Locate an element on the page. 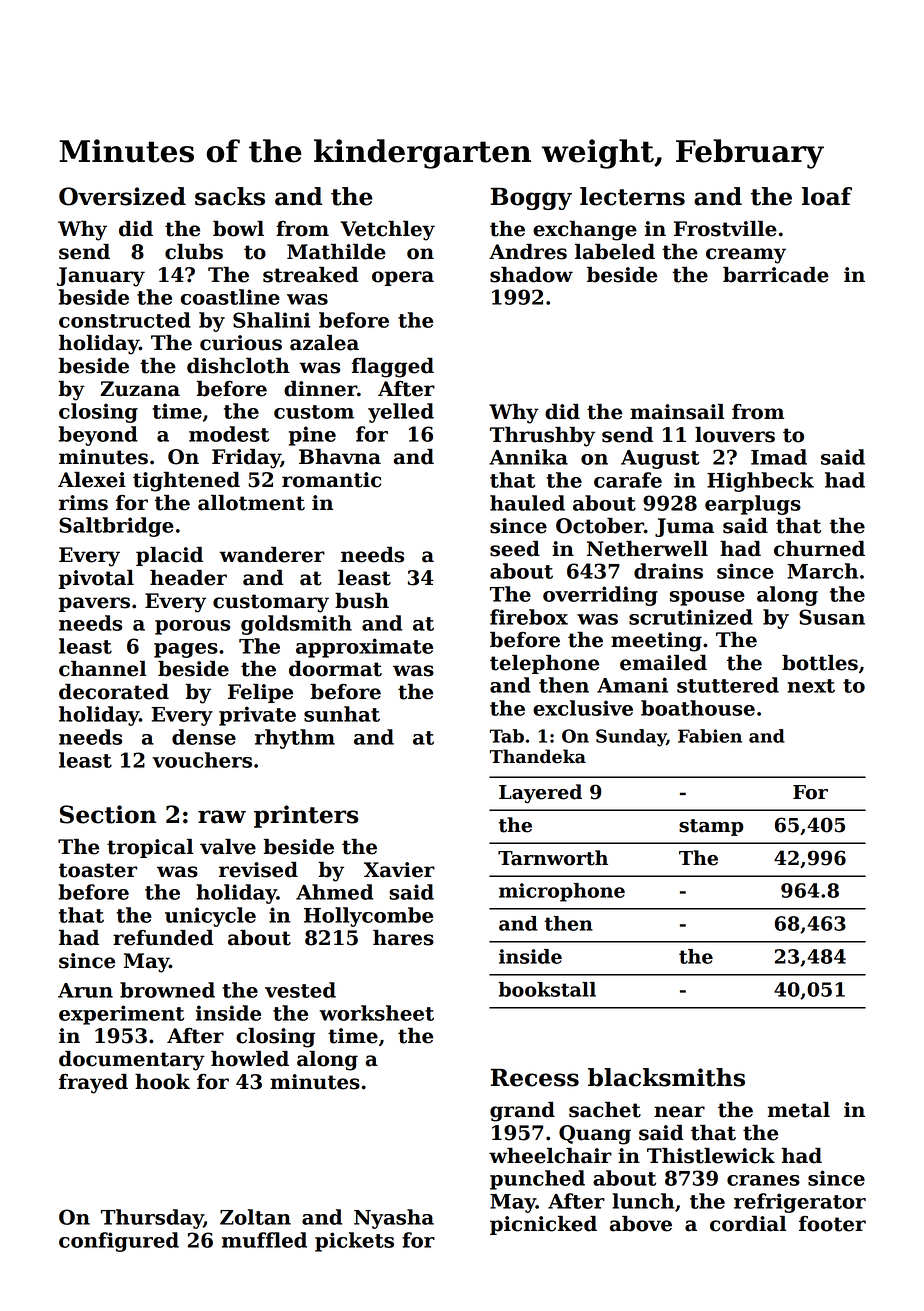 The width and height of the page is (924, 1311). Imad is located at coordinates (779, 457).
